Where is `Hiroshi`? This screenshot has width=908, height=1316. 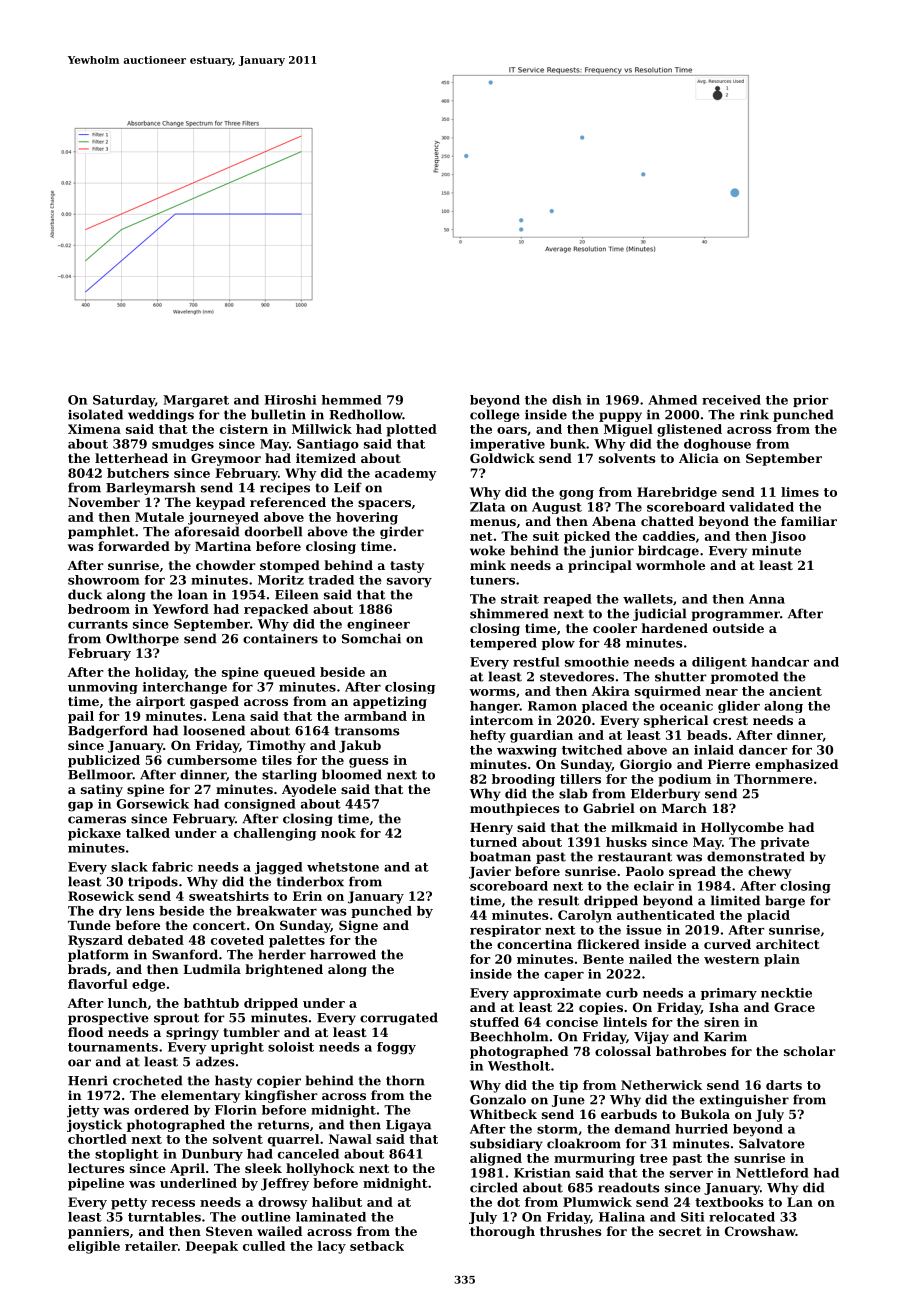 Hiroshi is located at coordinates (290, 400).
